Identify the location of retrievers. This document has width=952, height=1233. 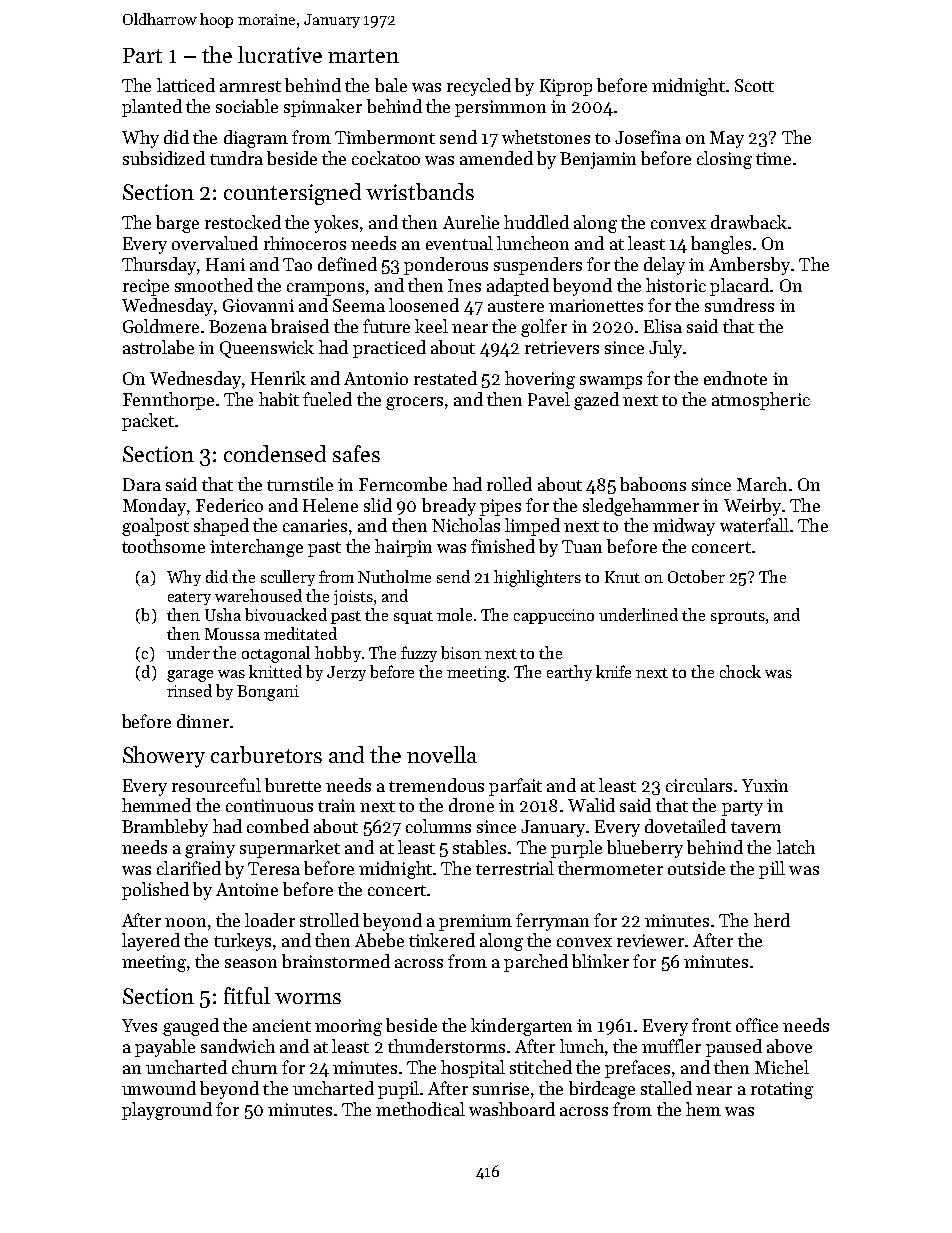
(562, 347).
